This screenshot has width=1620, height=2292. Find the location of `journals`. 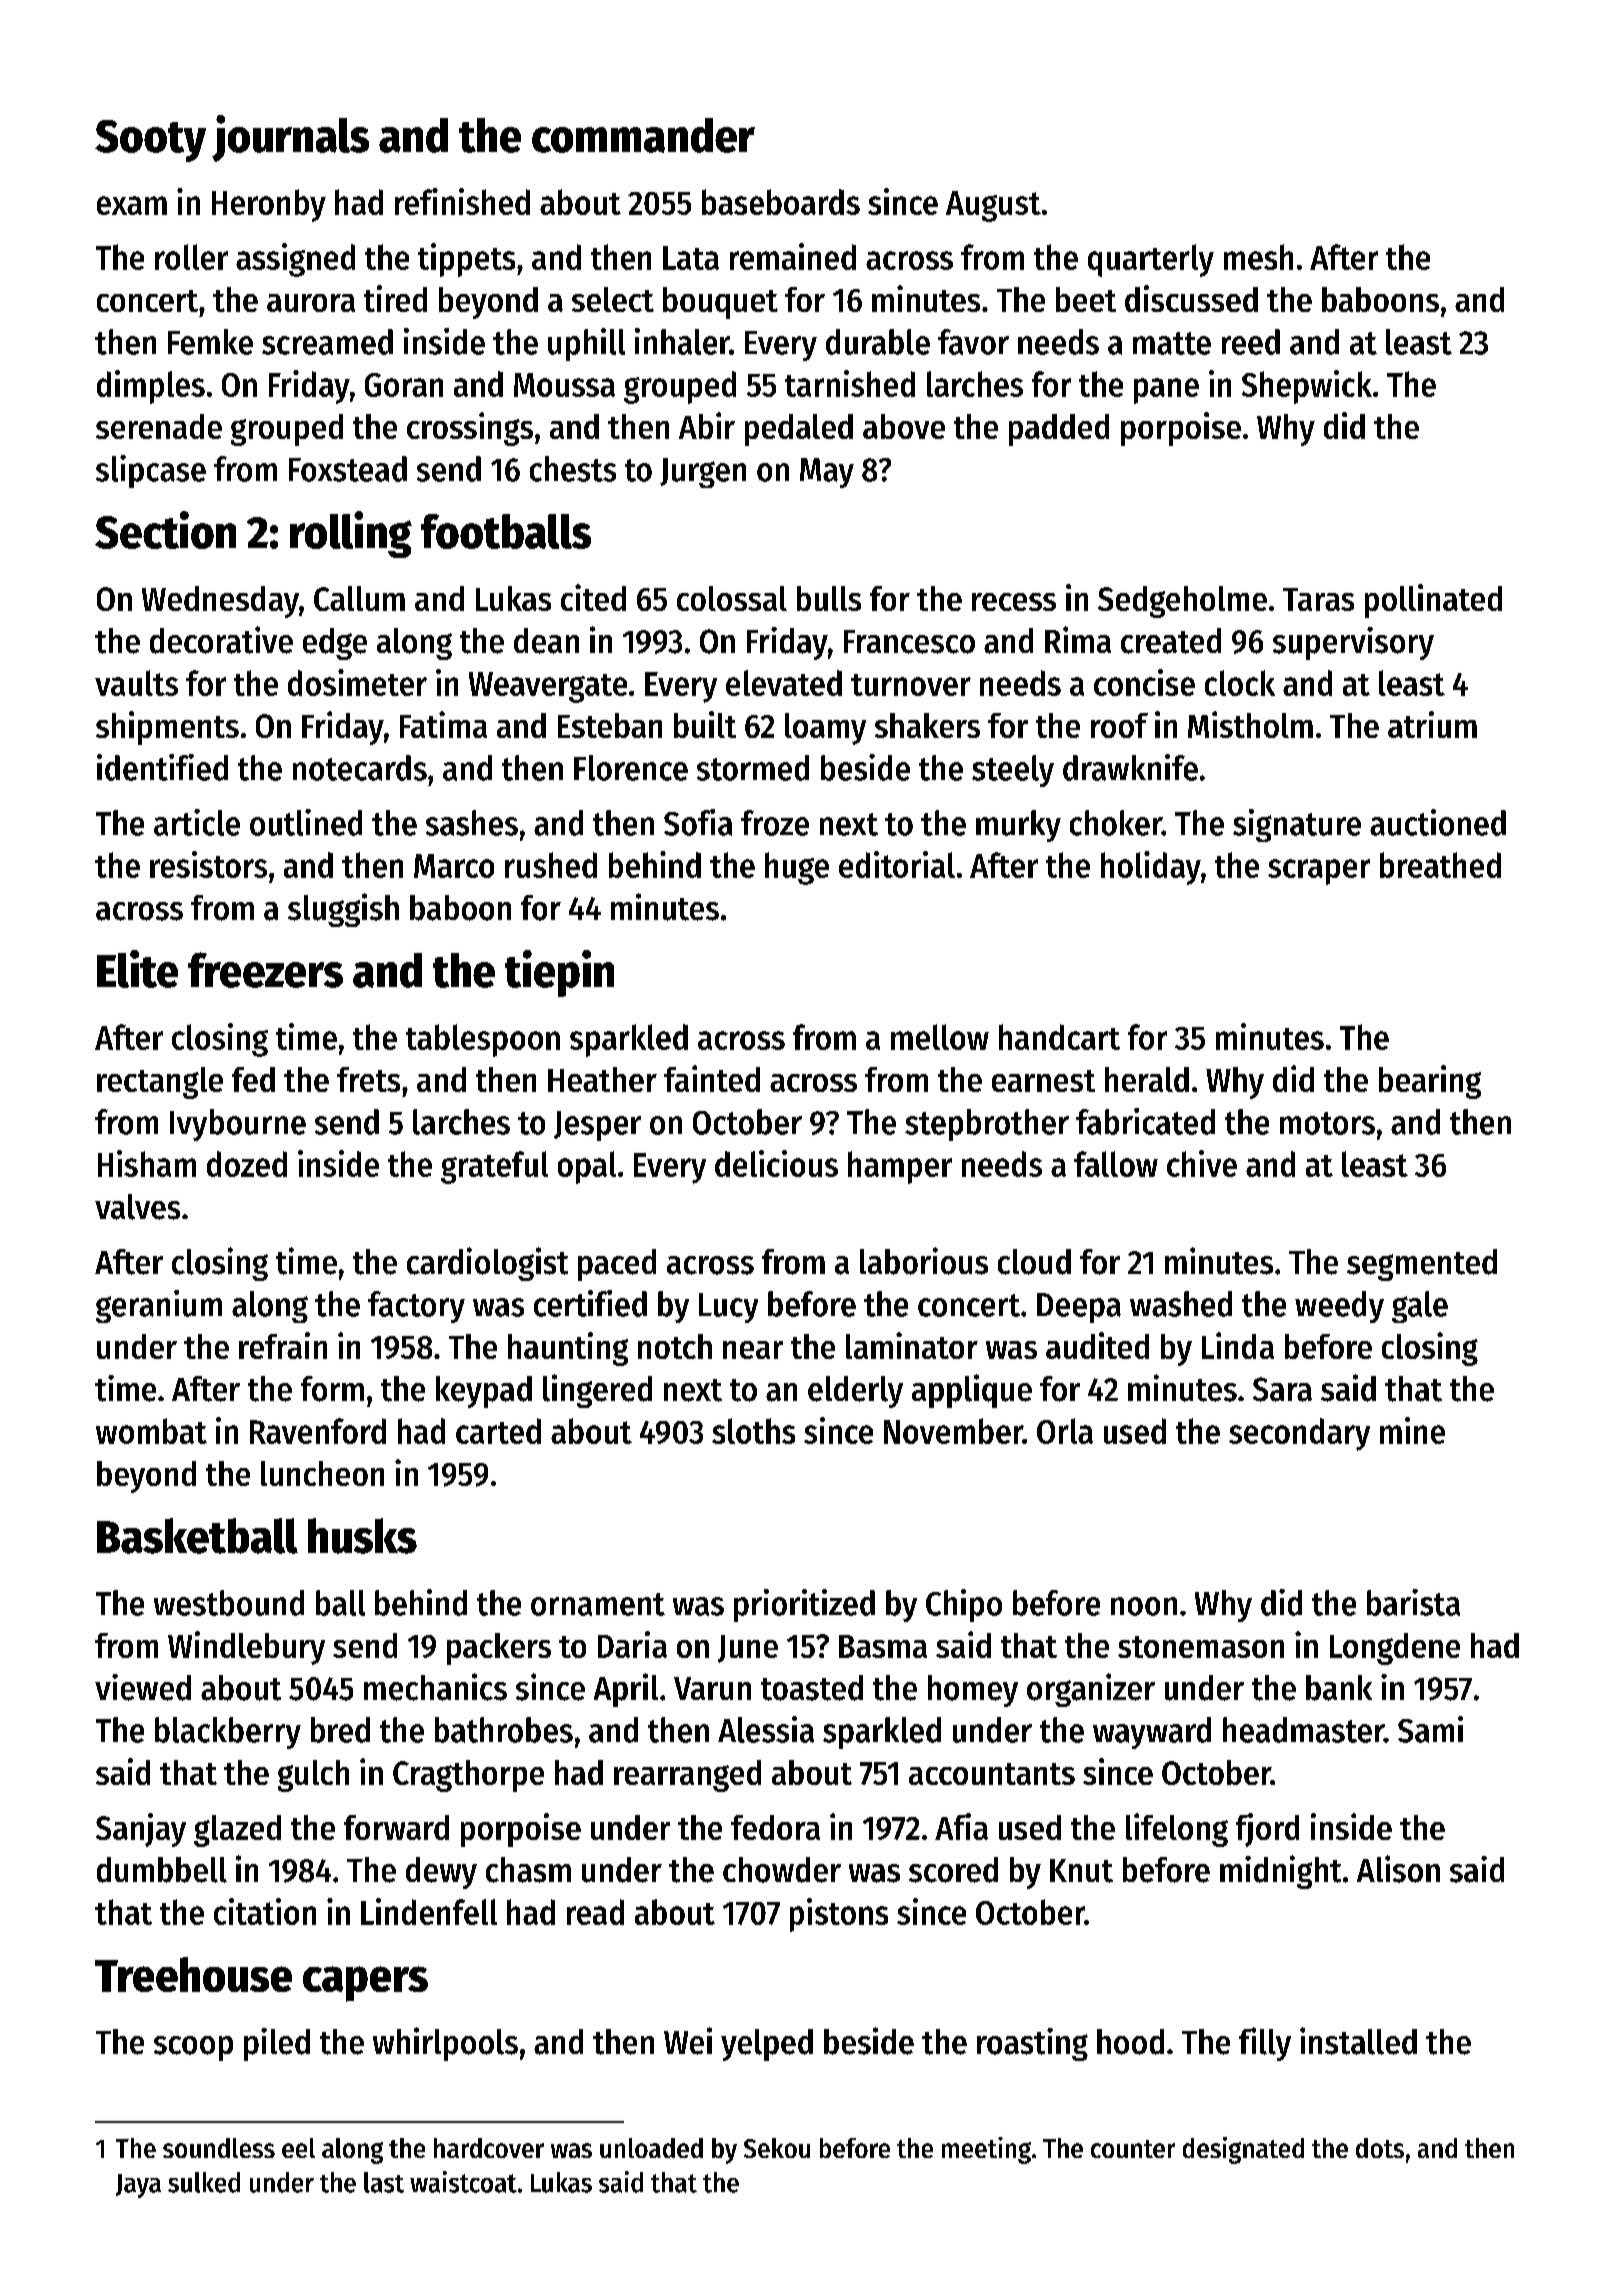

journals is located at coordinates (290, 138).
